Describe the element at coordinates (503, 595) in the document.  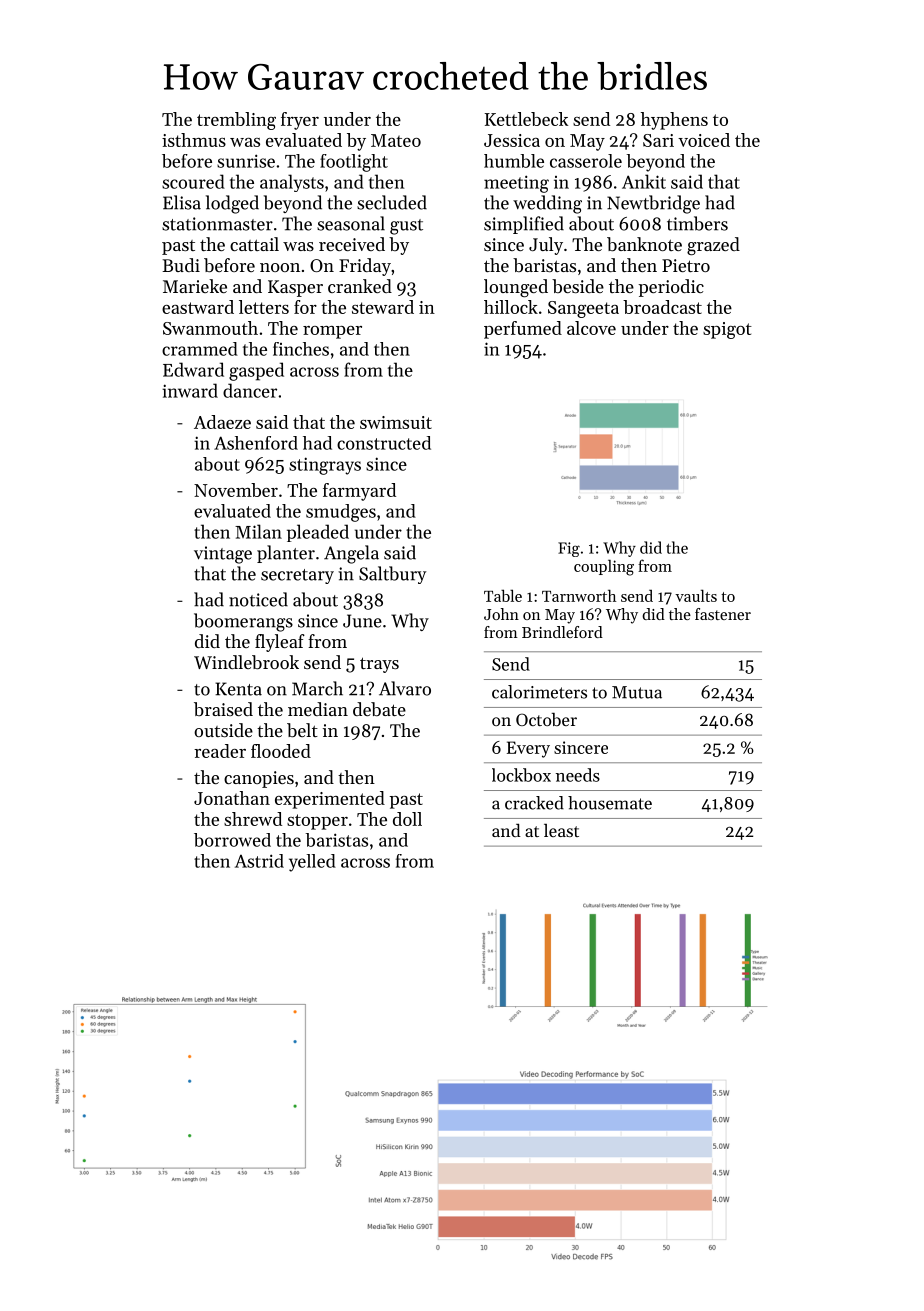
I see `Table` at that location.
